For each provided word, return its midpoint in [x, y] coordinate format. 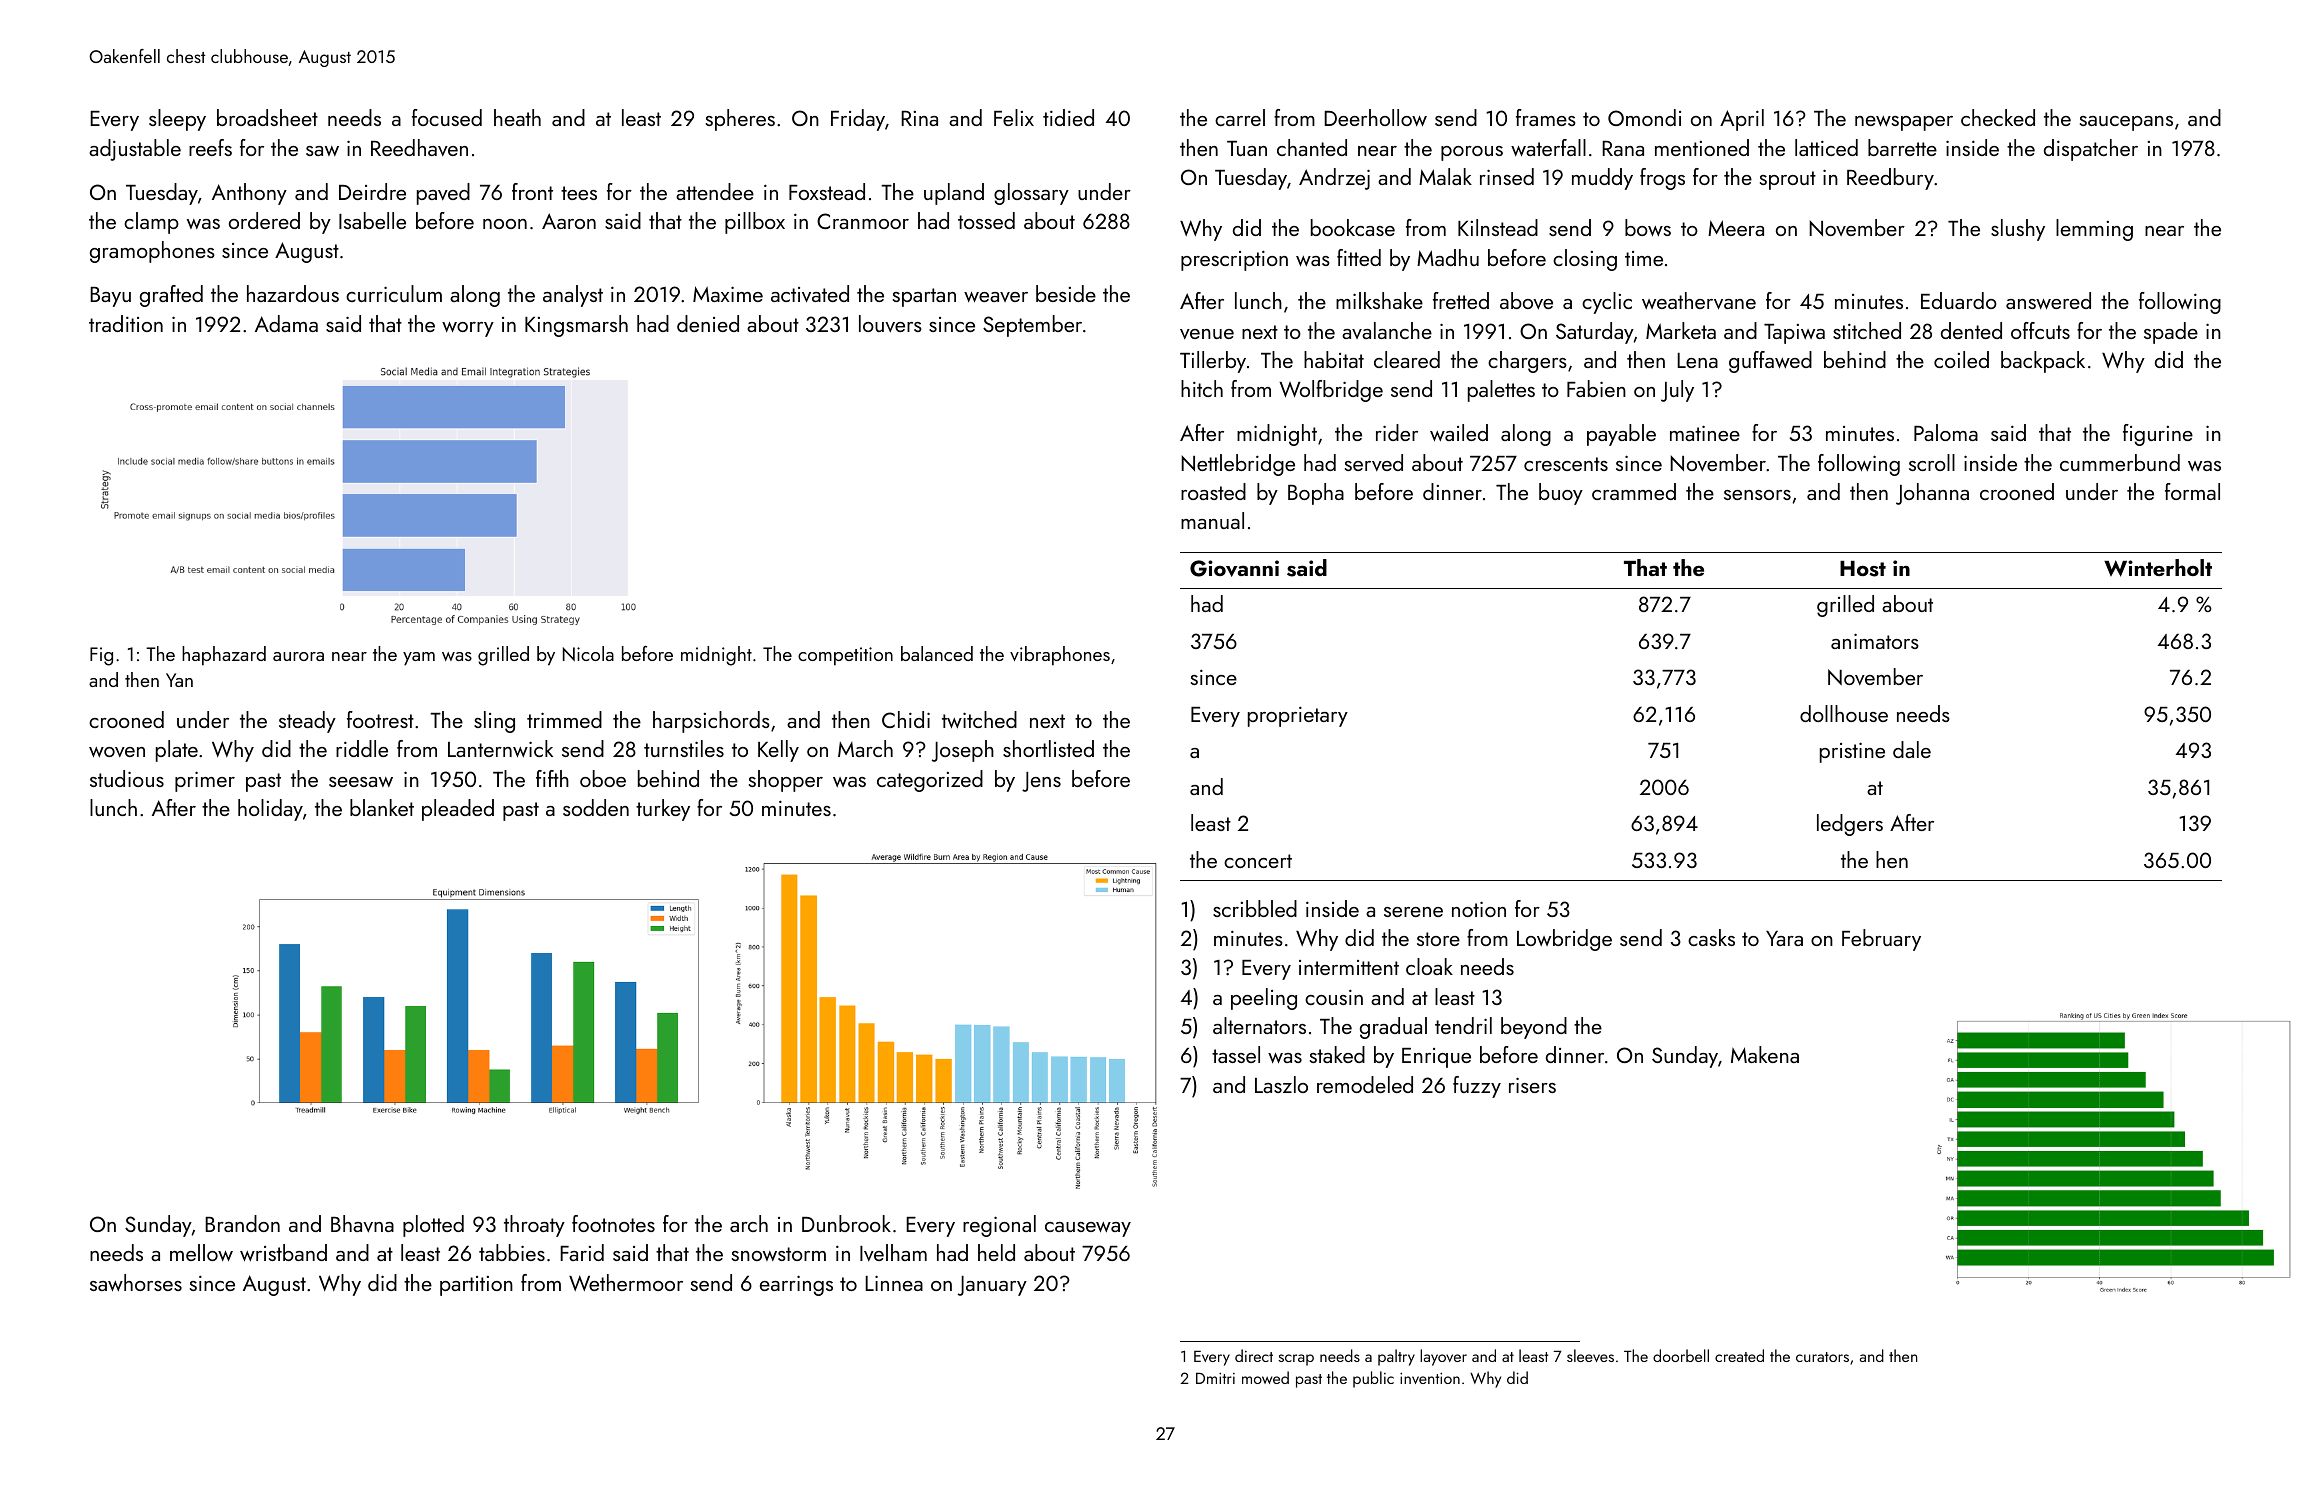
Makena [1765, 1054]
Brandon [242, 1223]
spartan [924, 297]
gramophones [152, 252]
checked [1998, 117]
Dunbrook [846, 1223]
